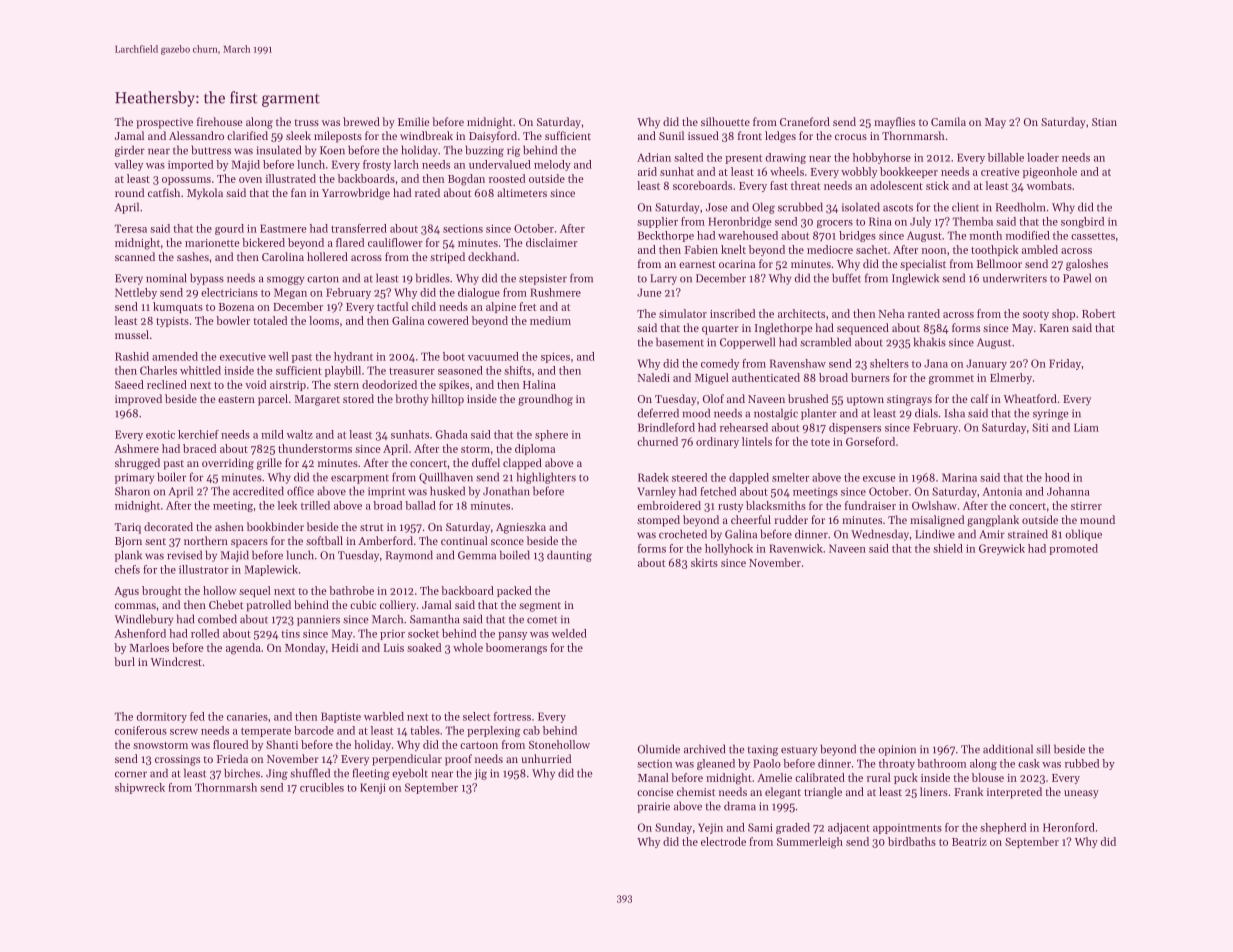 The image size is (1233, 952). What do you see at coordinates (164, 123) in the screenshot?
I see `prospective` at bounding box center [164, 123].
